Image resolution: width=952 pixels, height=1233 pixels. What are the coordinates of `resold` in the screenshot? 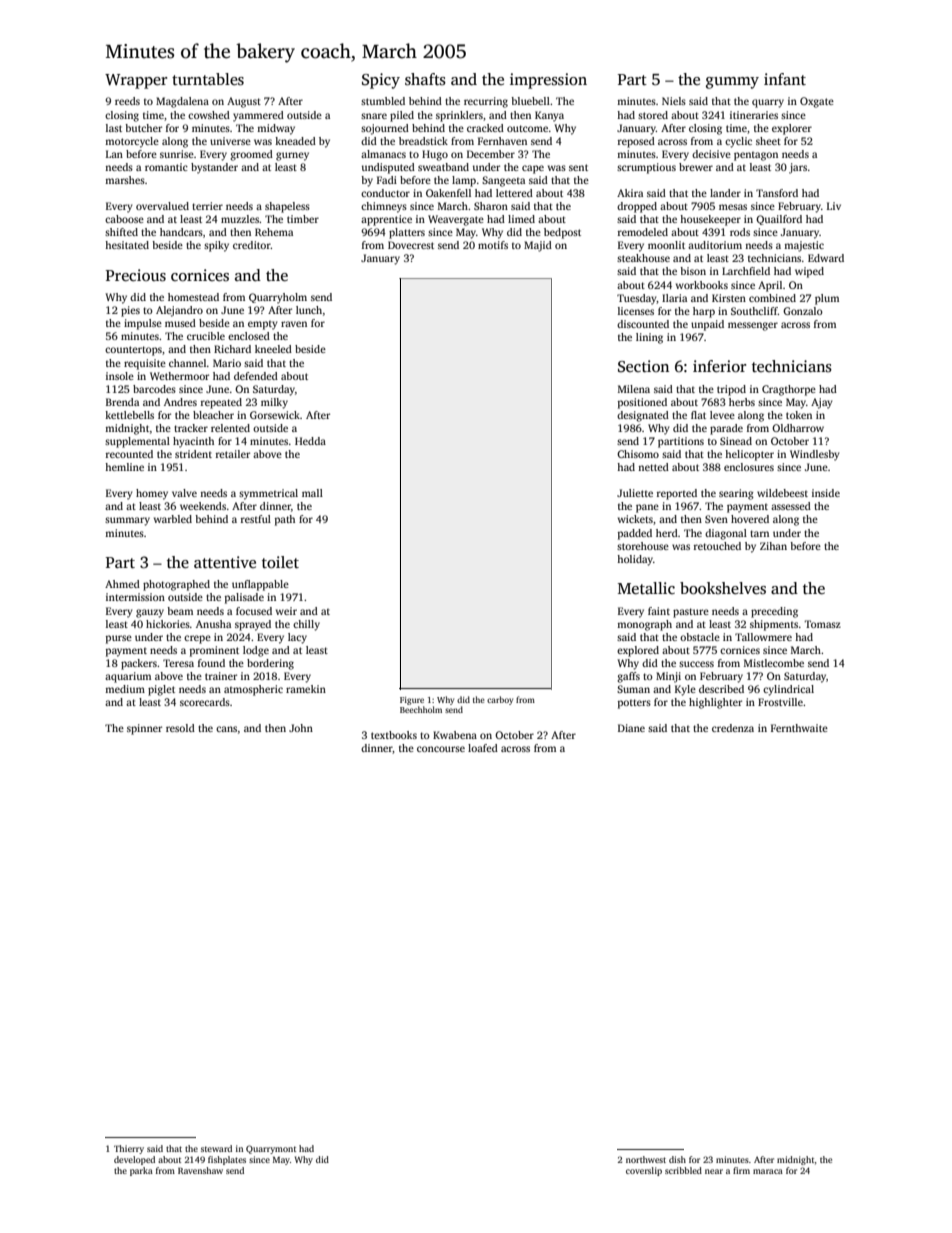 It's located at (180, 728).
